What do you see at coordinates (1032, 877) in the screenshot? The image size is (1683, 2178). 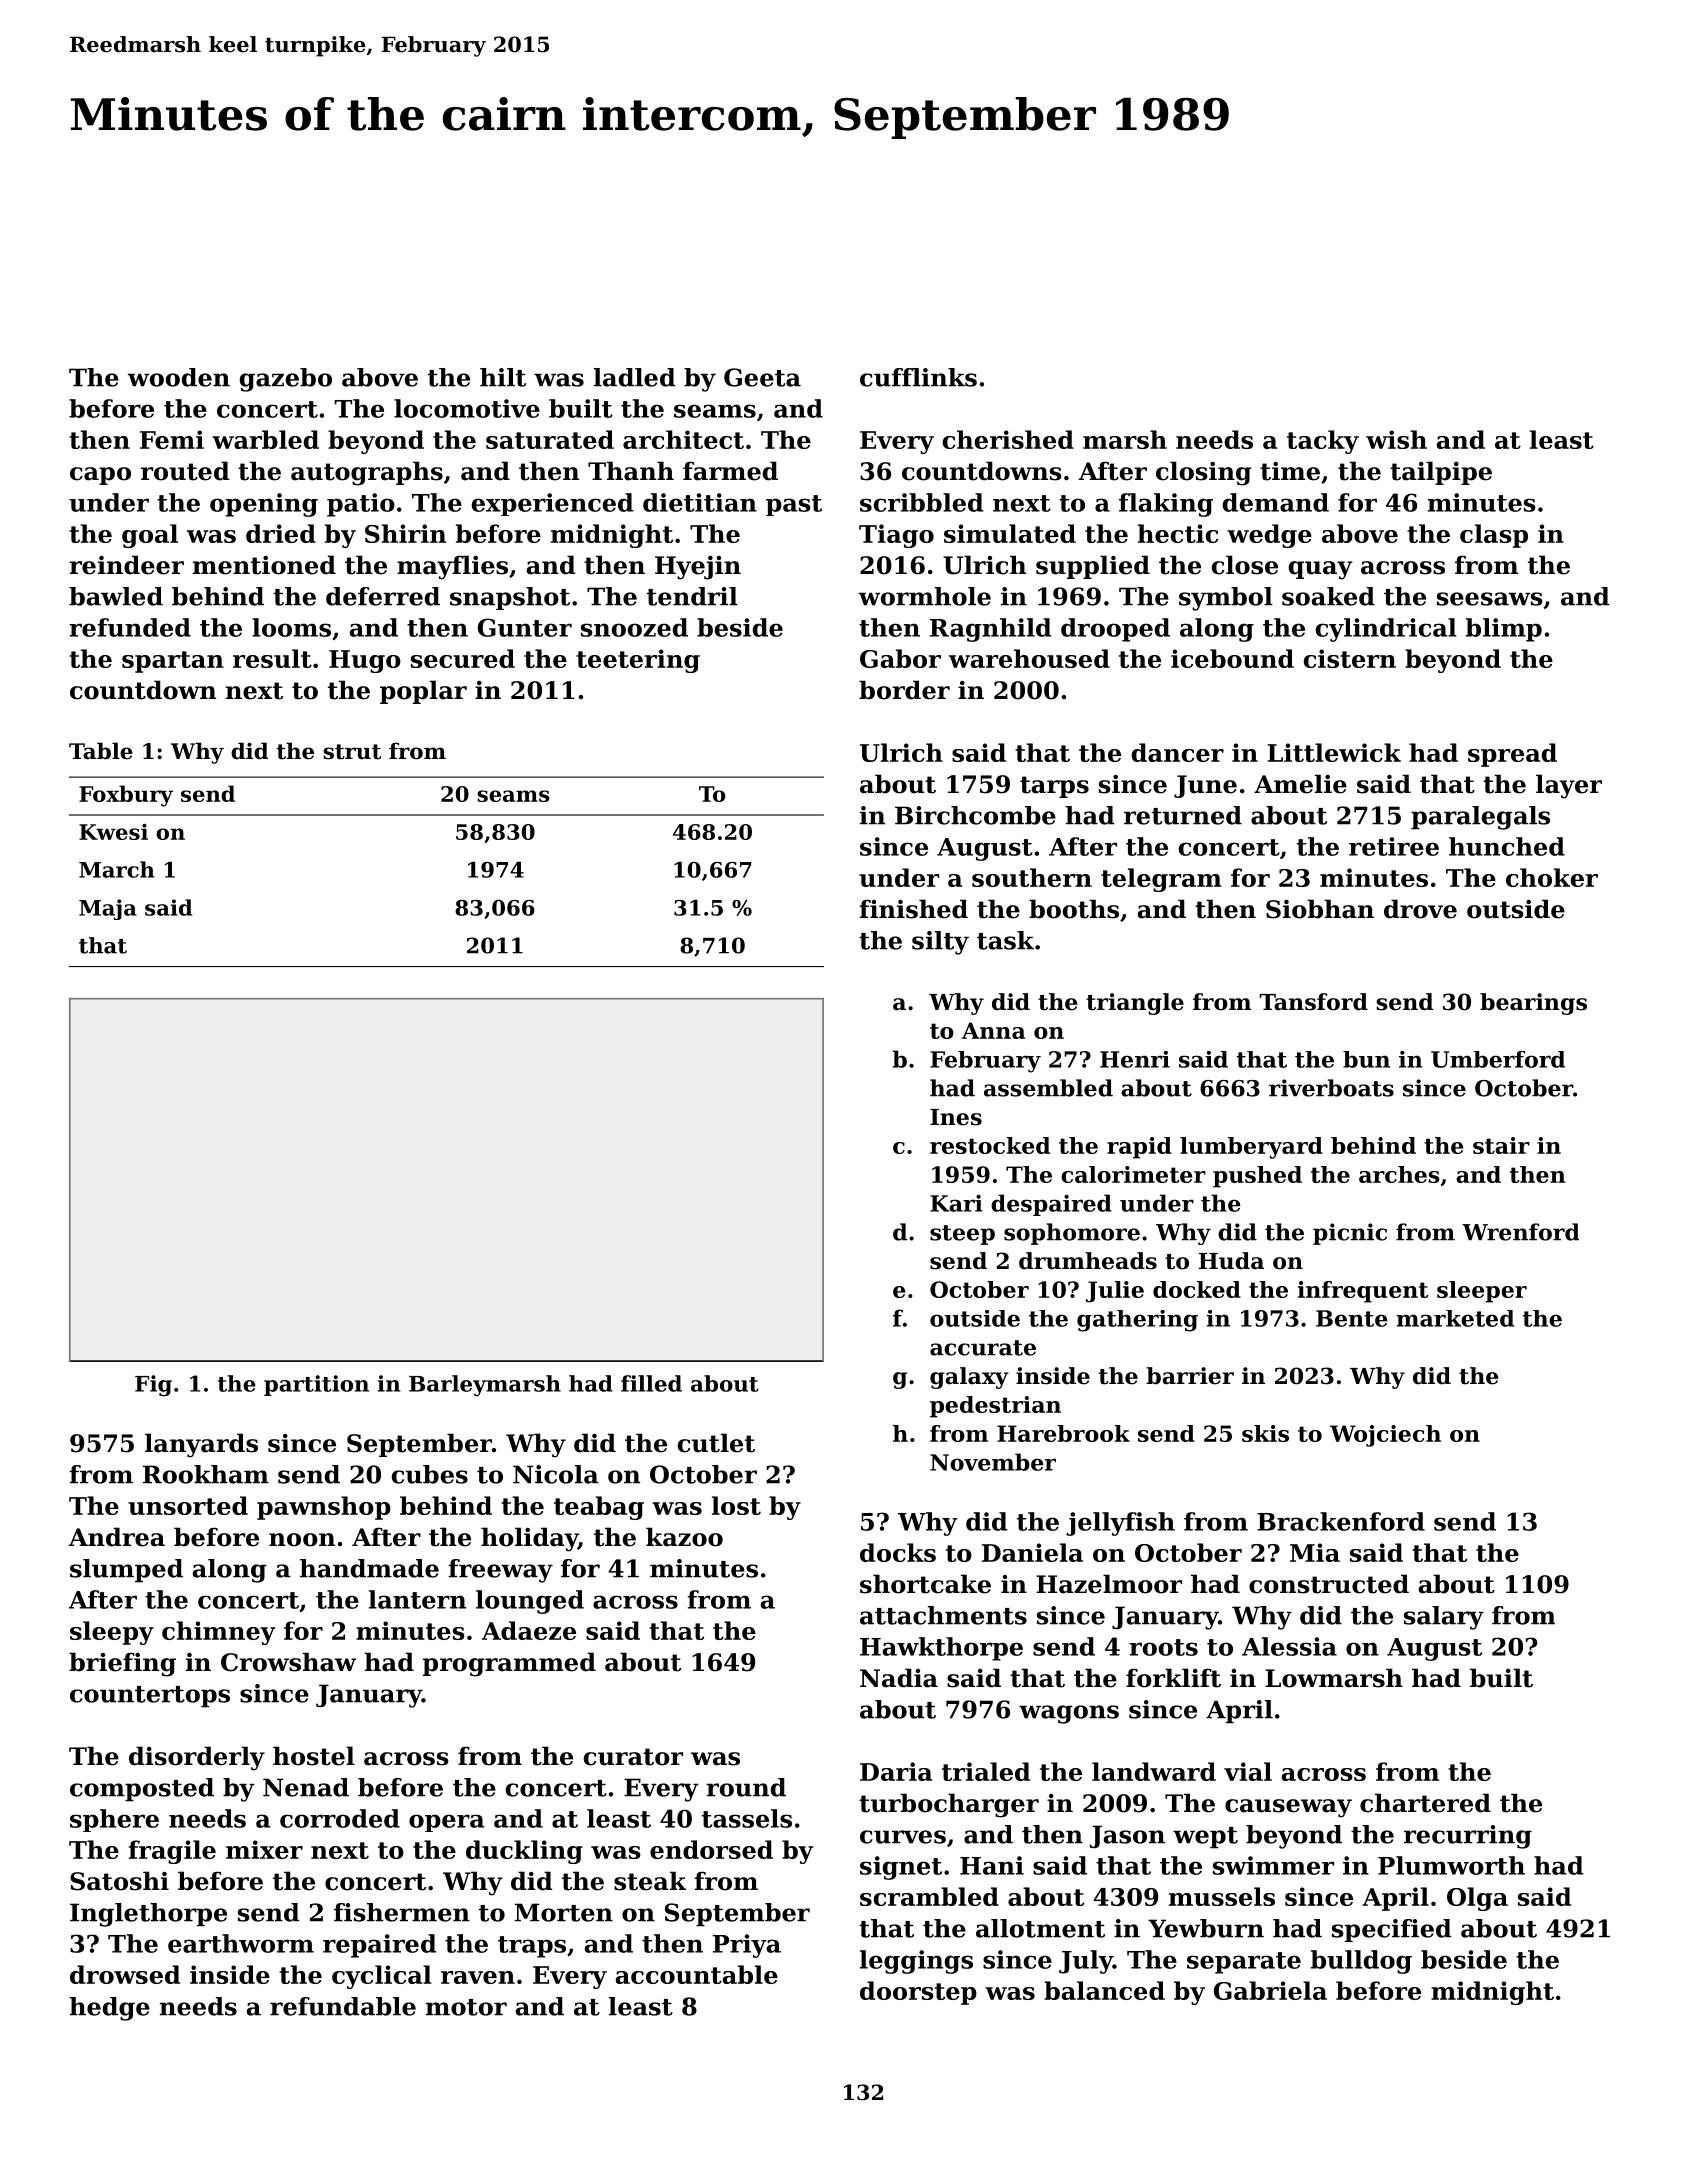 I see `southern` at bounding box center [1032, 877].
